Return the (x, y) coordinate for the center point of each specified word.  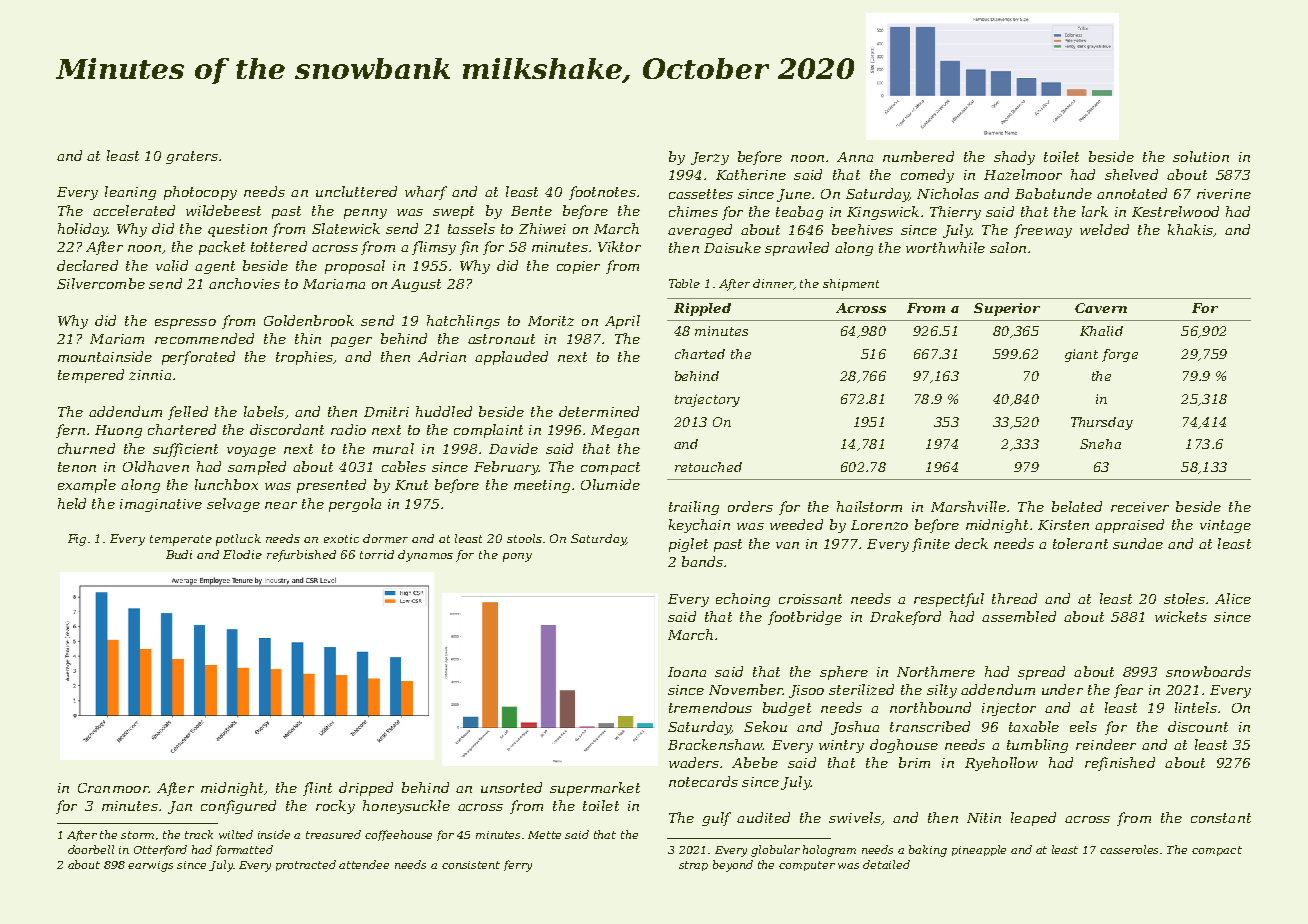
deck (971, 543)
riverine (1224, 194)
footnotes (602, 193)
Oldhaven (156, 466)
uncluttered (356, 191)
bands (702, 561)
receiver (1140, 507)
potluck (238, 540)
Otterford (160, 850)
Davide (513, 448)
